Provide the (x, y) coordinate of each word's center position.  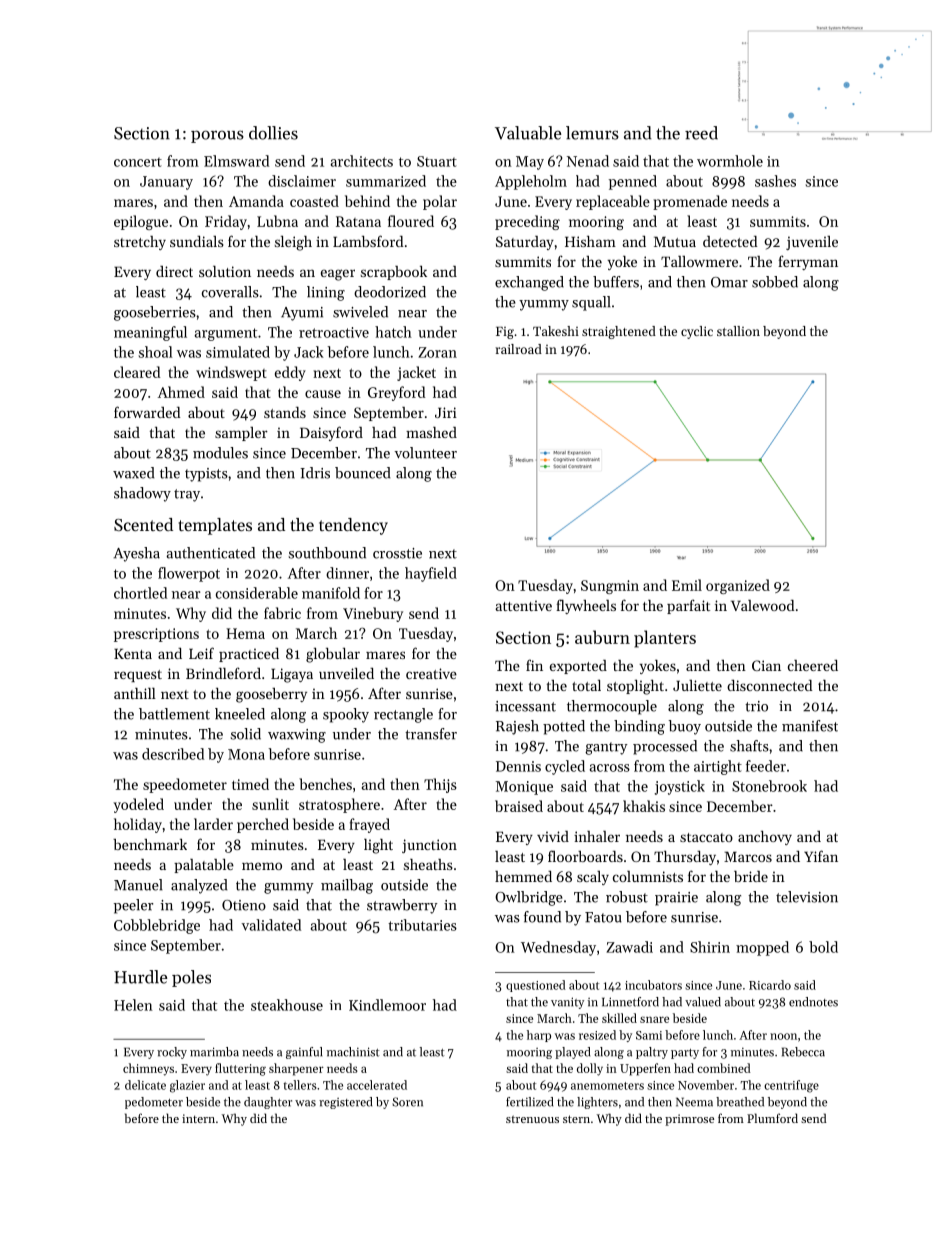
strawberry (402, 906)
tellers (300, 1085)
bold (823, 947)
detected (730, 241)
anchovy (765, 838)
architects (362, 161)
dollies (273, 133)
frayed (369, 825)
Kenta (133, 653)
